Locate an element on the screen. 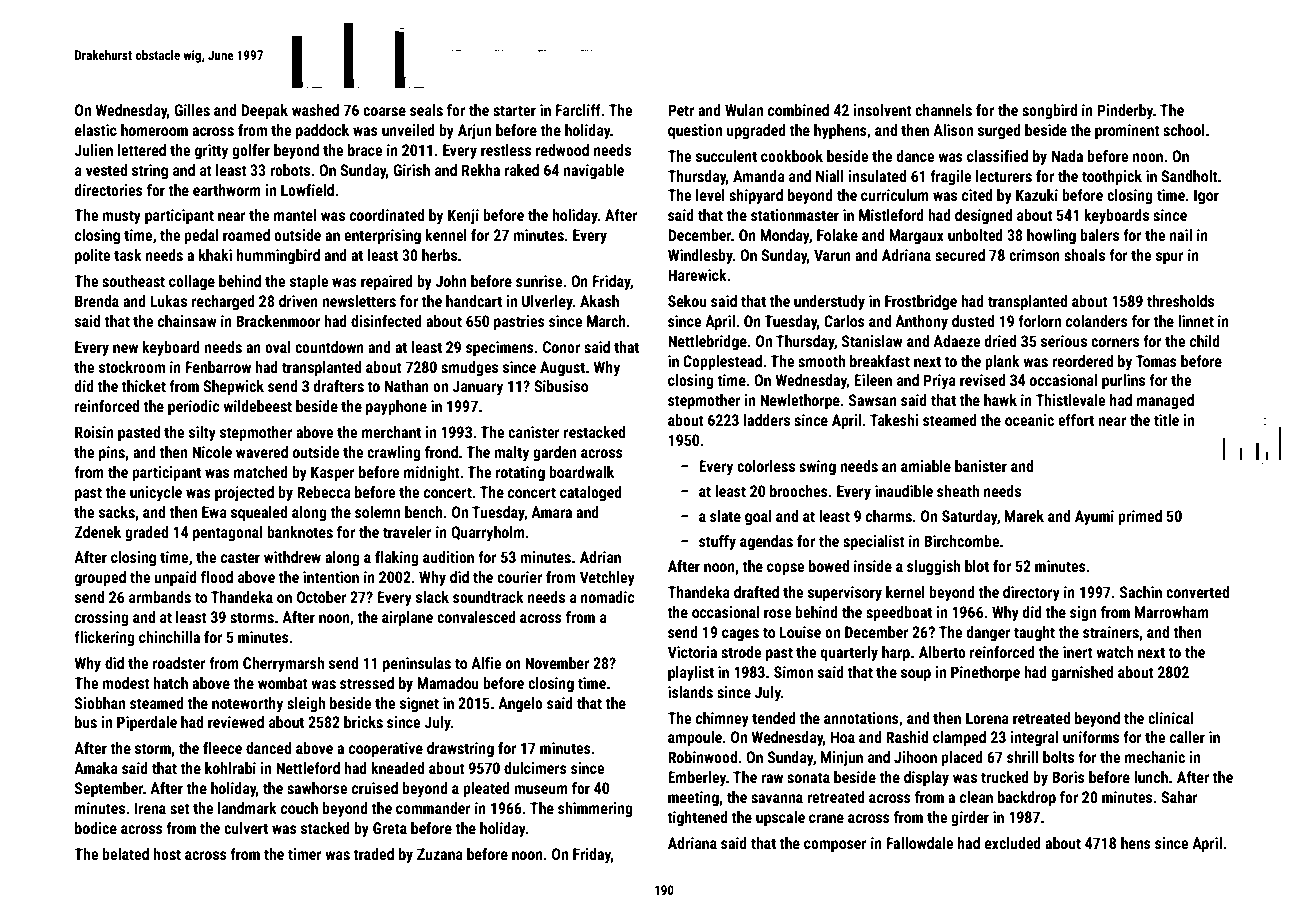 The image size is (1308, 924). songbird is located at coordinates (1049, 111).
